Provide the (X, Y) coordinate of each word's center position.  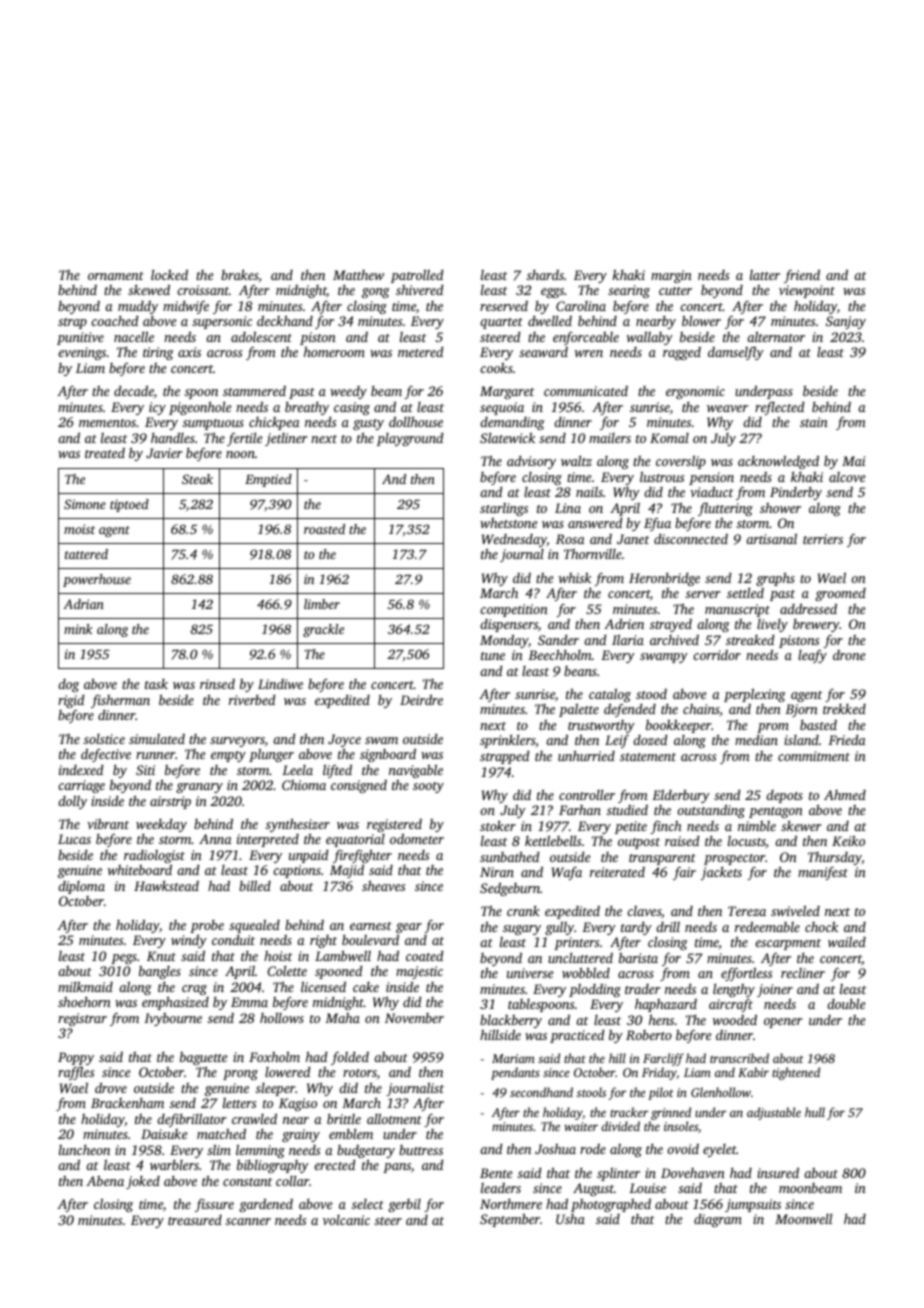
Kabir (753, 1072)
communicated (586, 391)
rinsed (217, 684)
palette (579, 710)
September (510, 1220)
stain (814, 422)
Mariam (513, 1058)
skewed (149, 289)
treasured (195, 1220)
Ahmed (845, 795)
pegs (124, 959)
